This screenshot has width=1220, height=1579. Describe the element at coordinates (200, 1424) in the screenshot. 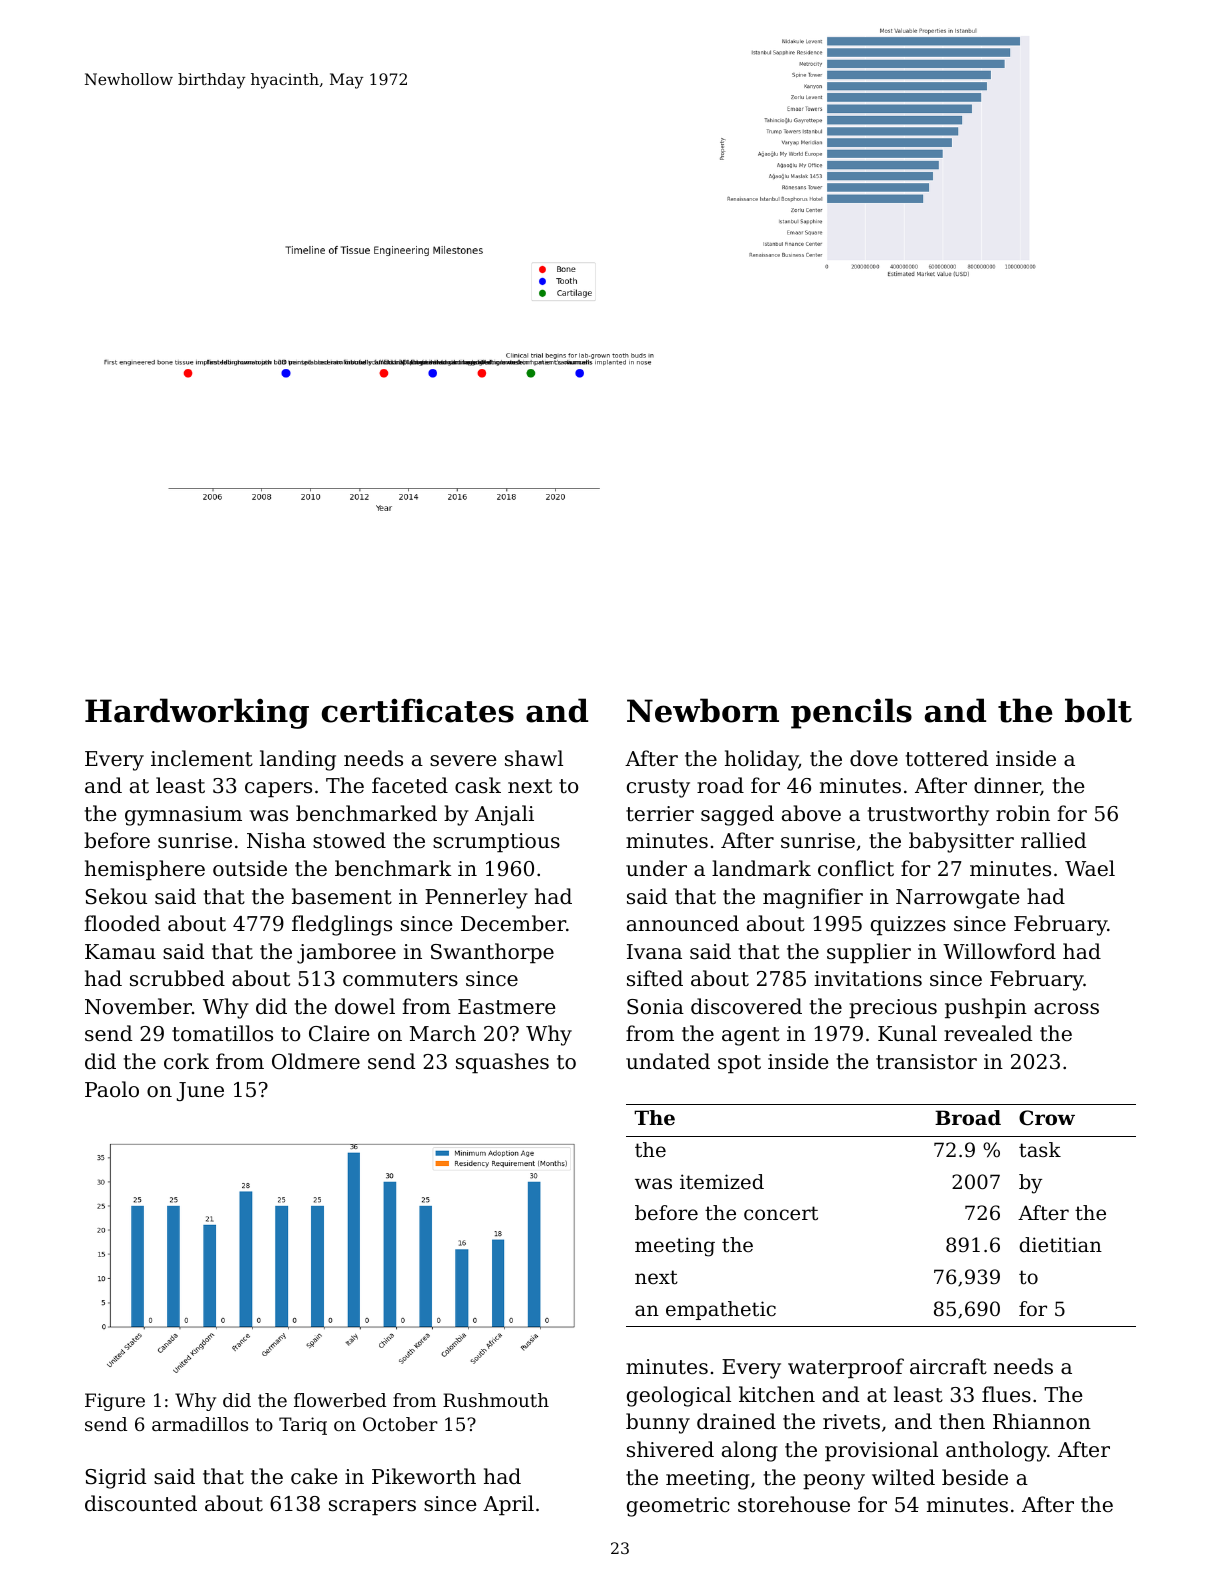

I see `armadillos` at that location.
